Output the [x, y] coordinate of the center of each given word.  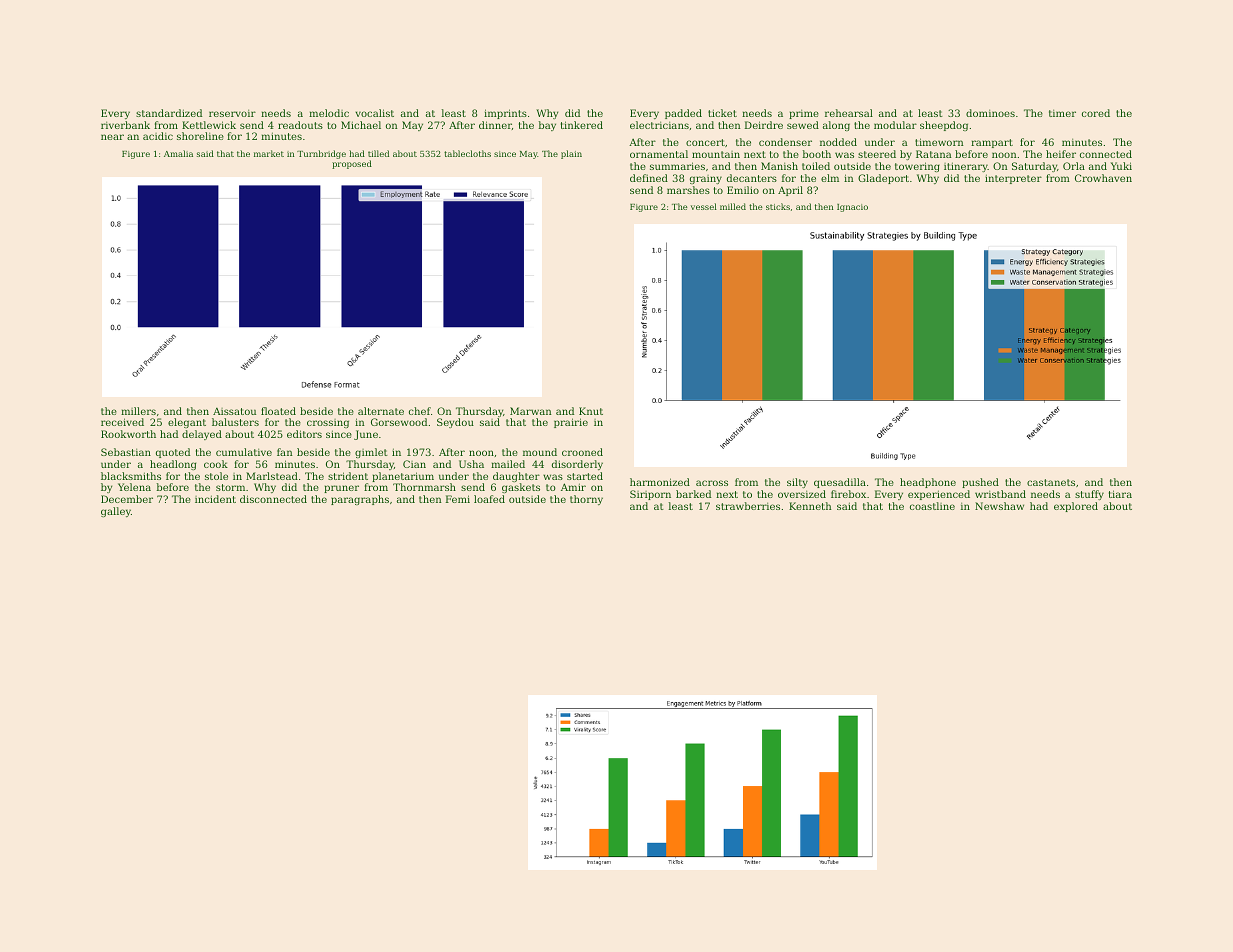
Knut [591, 411]
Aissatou [234, 411]
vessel [704, 206]
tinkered [582, 125]
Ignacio [852, 208]
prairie [571, 423]
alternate [381, 411]
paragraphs [360, 500]
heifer [1061, 154]
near [112, 137]
